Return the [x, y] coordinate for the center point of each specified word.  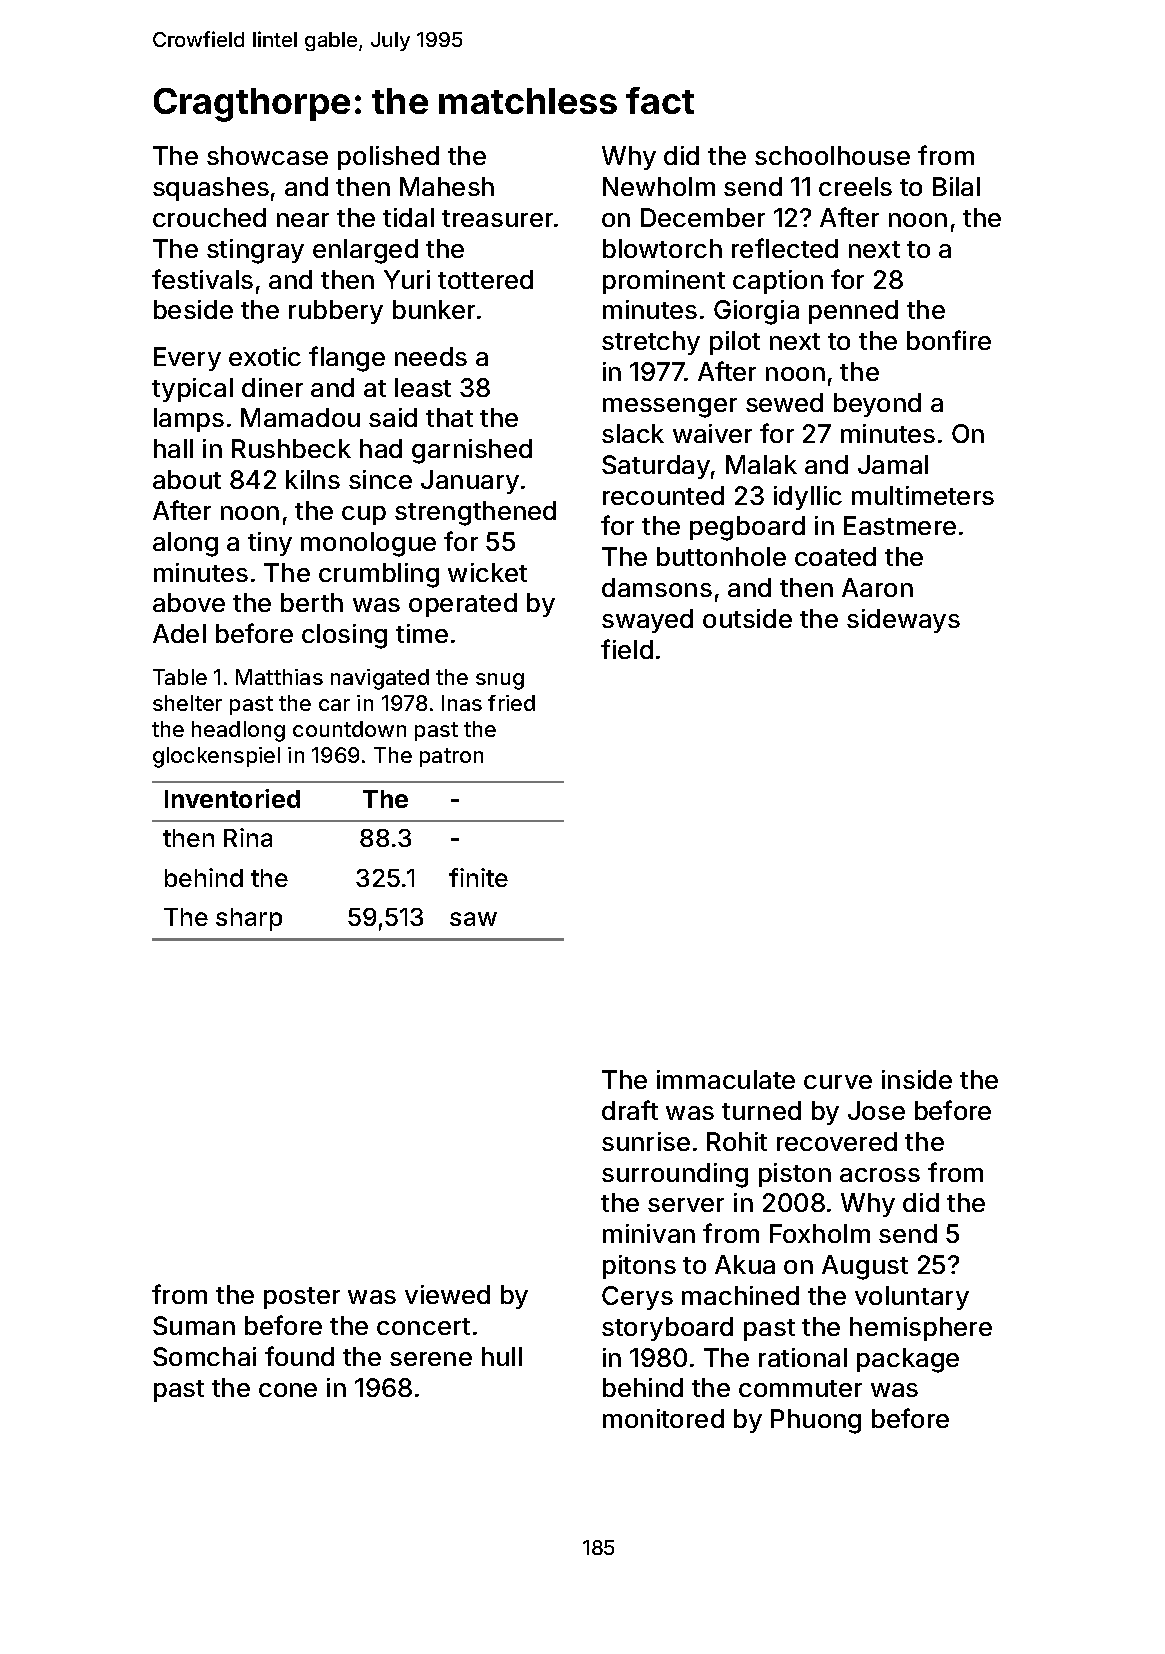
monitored [663, 1418]
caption [778, 282]
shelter [187, 703]
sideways [903, 621]
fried [511, 703]
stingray [255, 251]
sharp [249, 919]
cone [288, 1390]
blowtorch [662, 248]
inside [917, 1079]
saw [473, 919]
